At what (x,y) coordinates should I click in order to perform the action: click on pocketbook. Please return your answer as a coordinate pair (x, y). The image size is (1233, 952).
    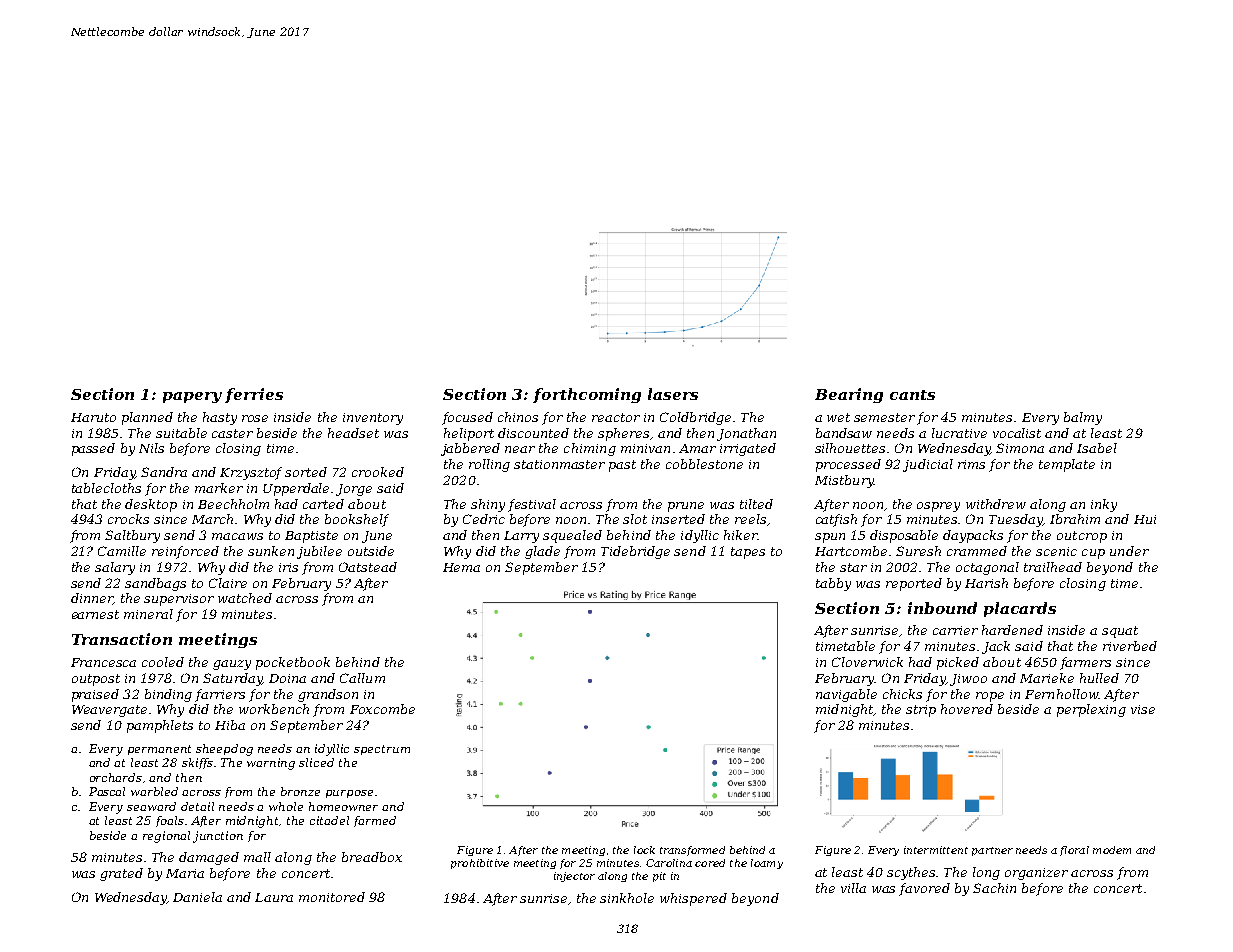
    Looking at the image, I should click on (293, 663).
